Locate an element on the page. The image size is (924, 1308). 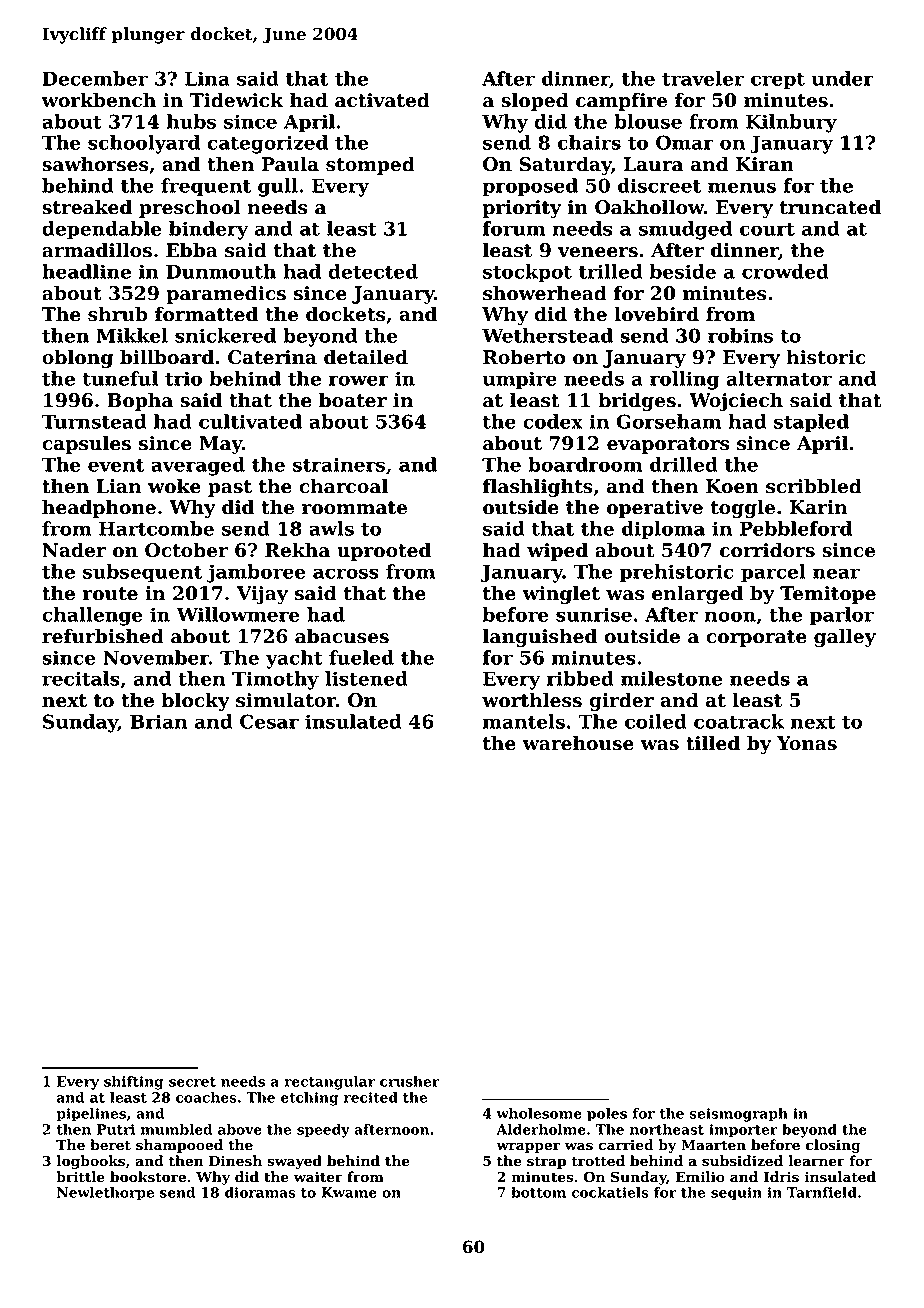
Temitope is located at coordinates (828, 595).
